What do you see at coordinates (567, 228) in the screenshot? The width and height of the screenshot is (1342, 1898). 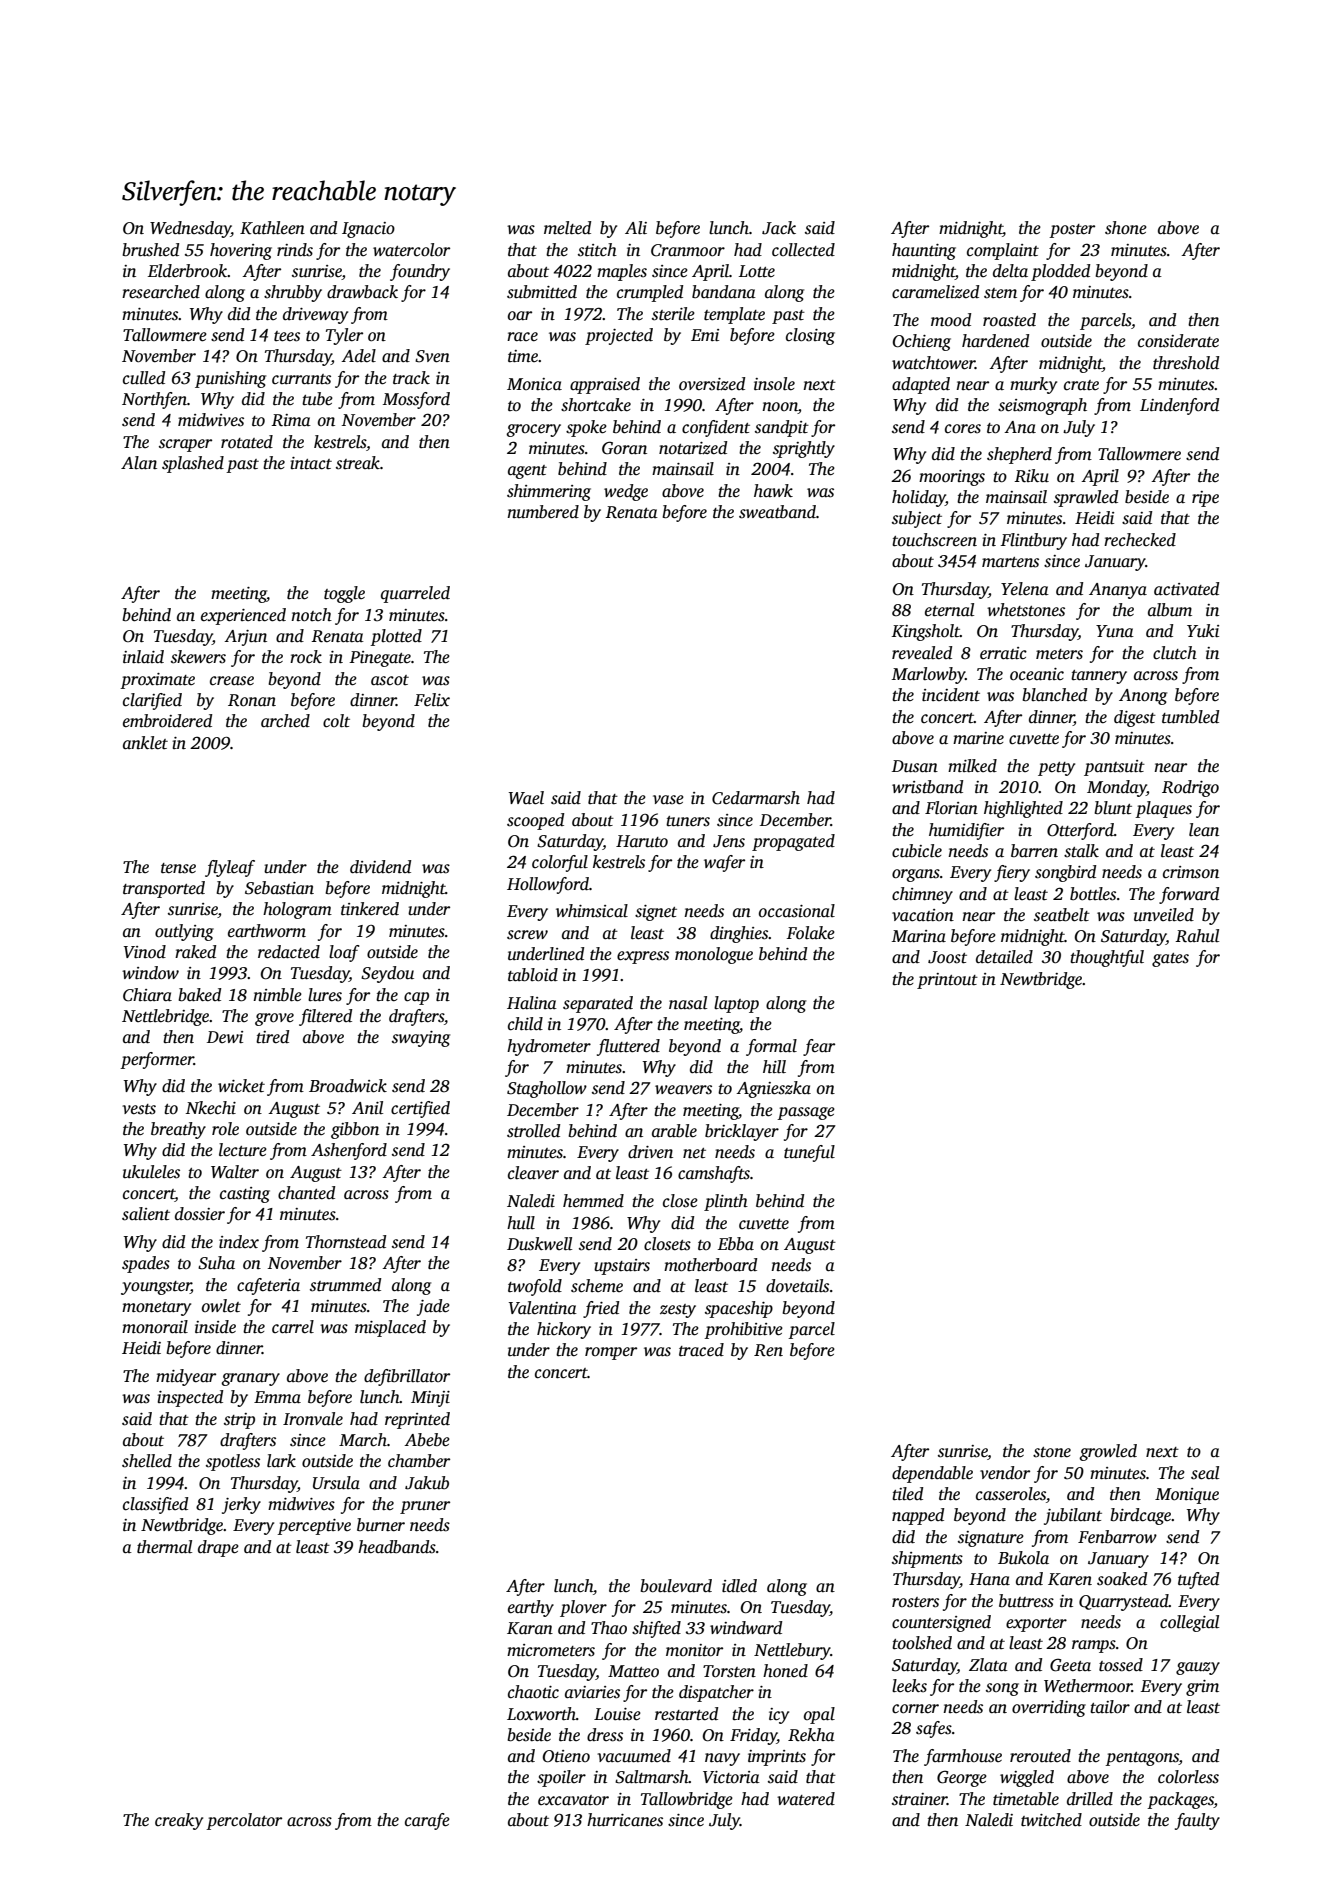 I see `melted` at bounding box center [567, 228].
